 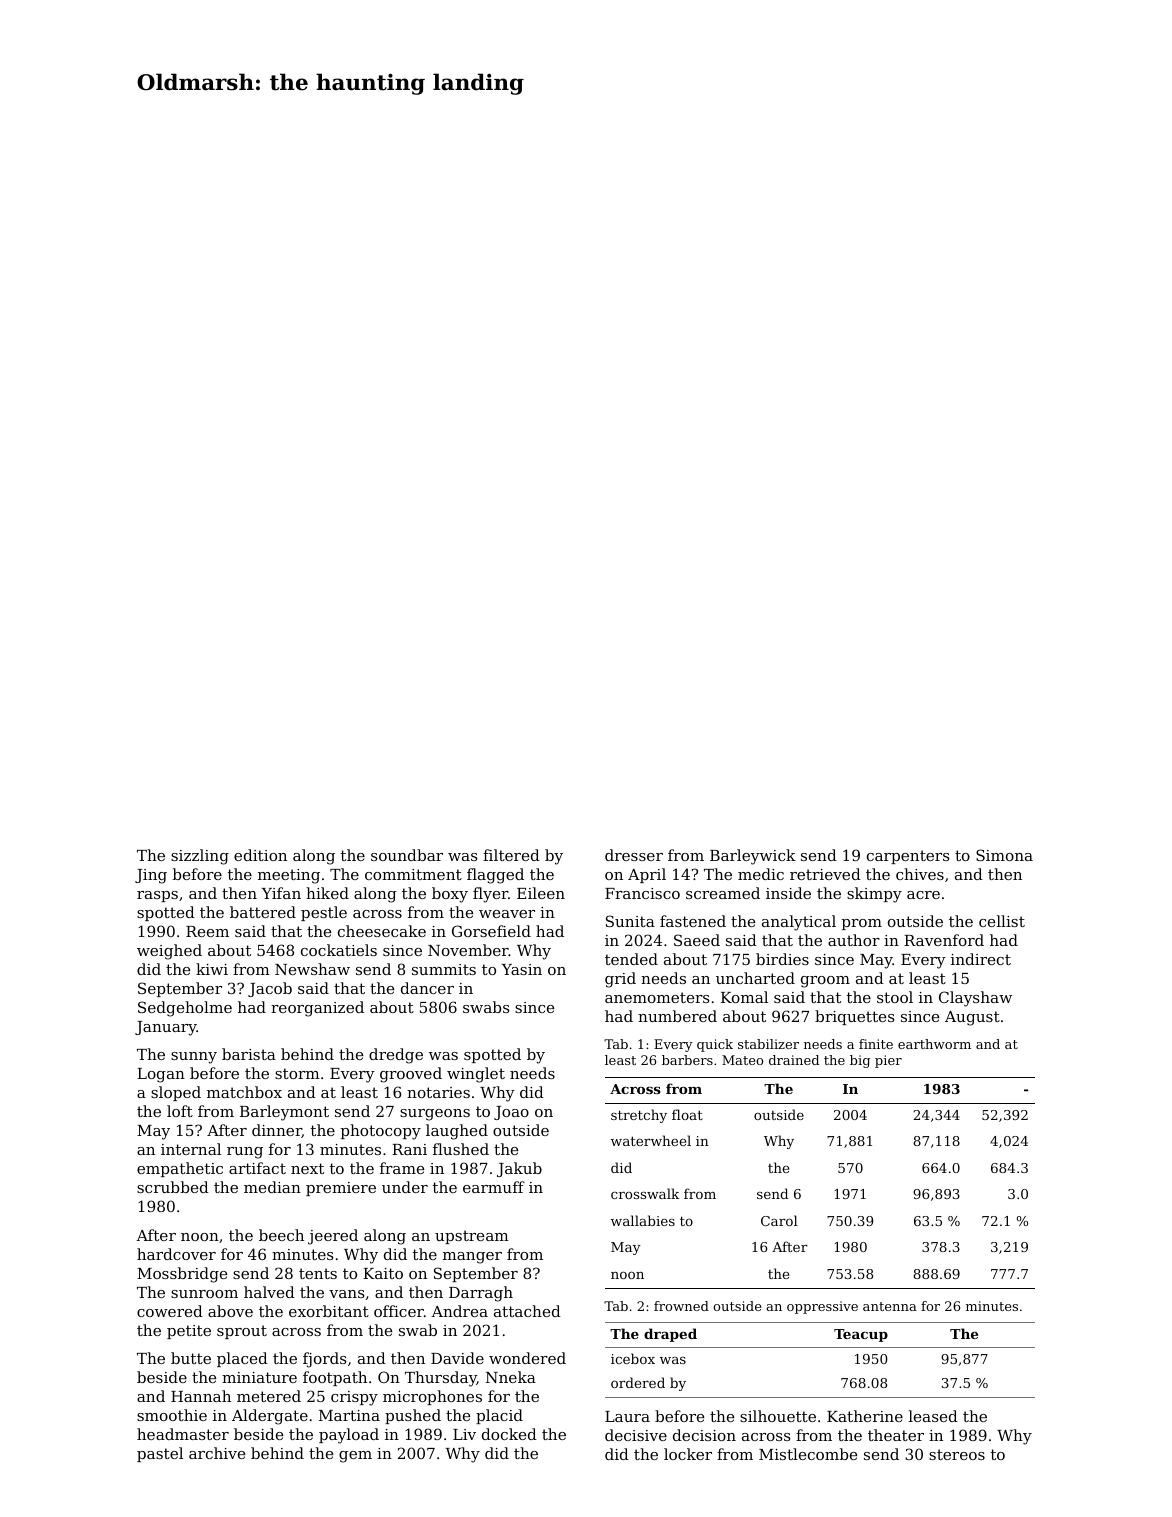 I want to click on photocopy, so click(x=381, y=1132).
